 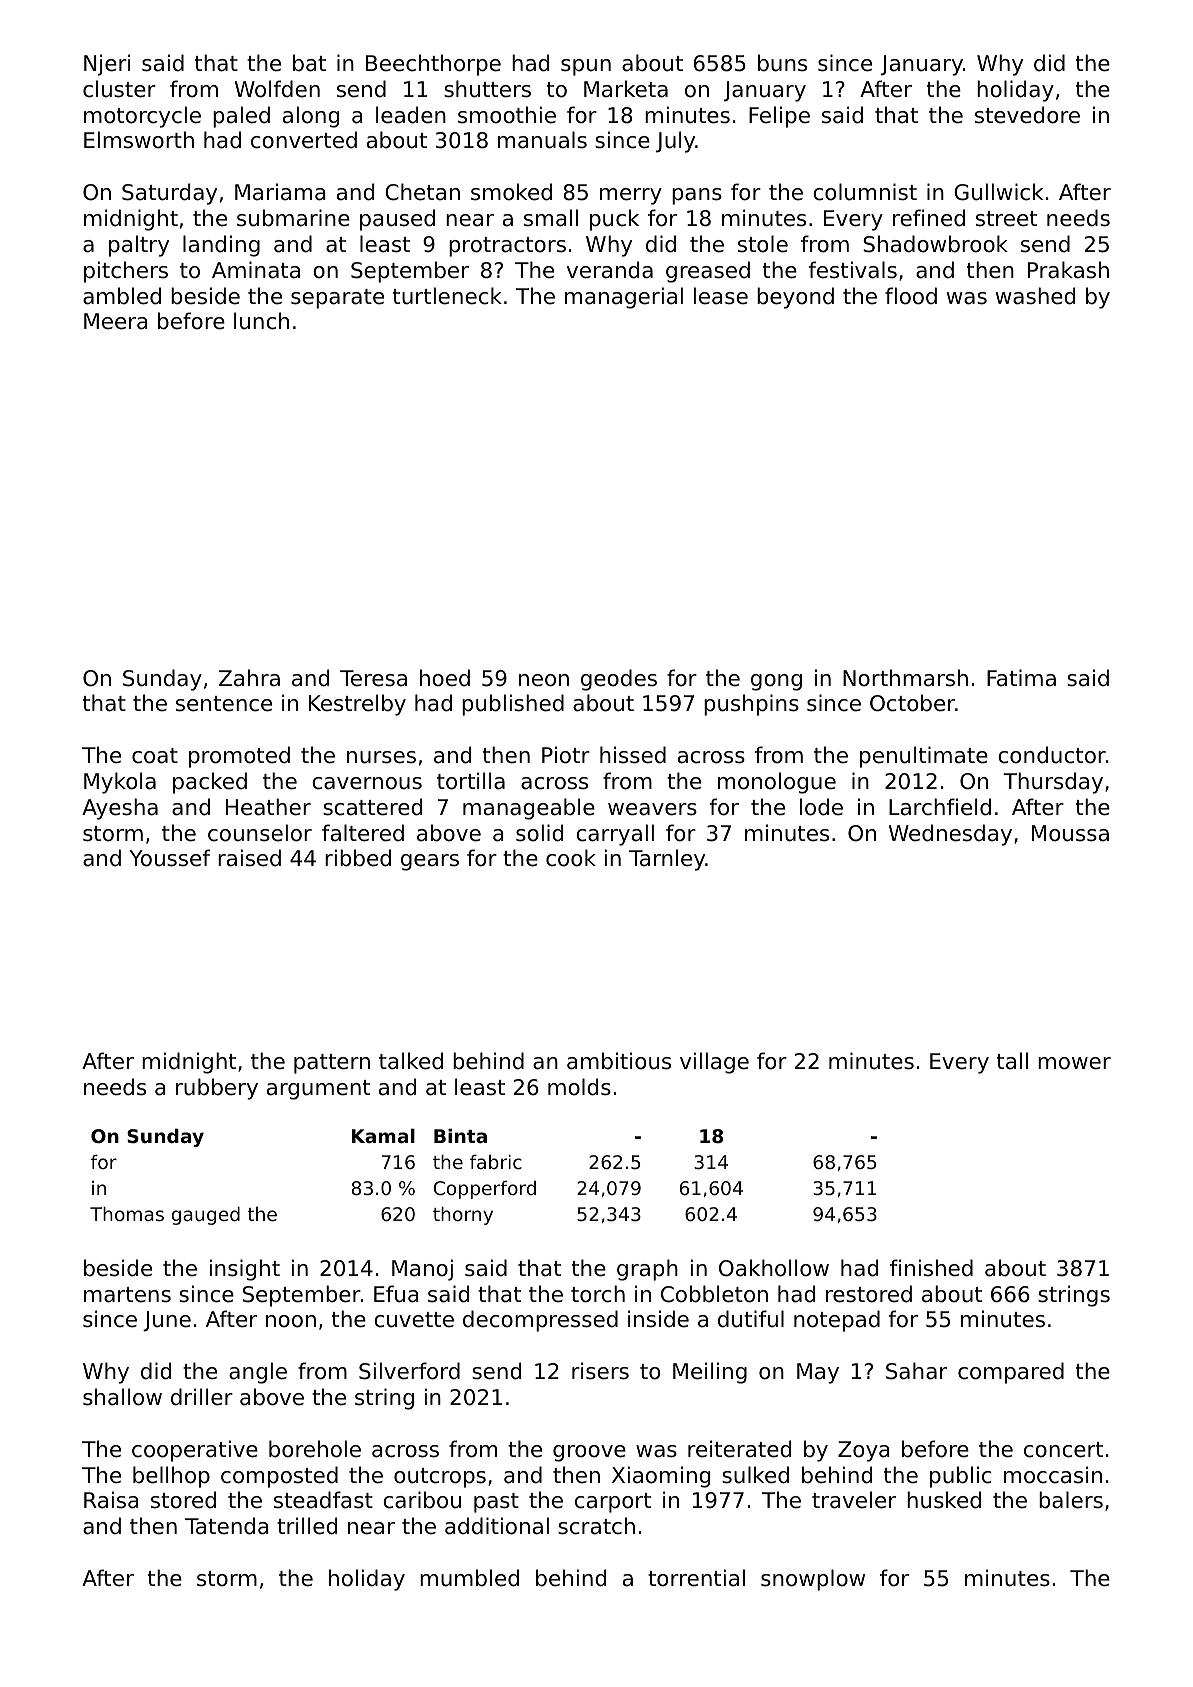 I want to click on concert, so click(x=1063, y=1450).
